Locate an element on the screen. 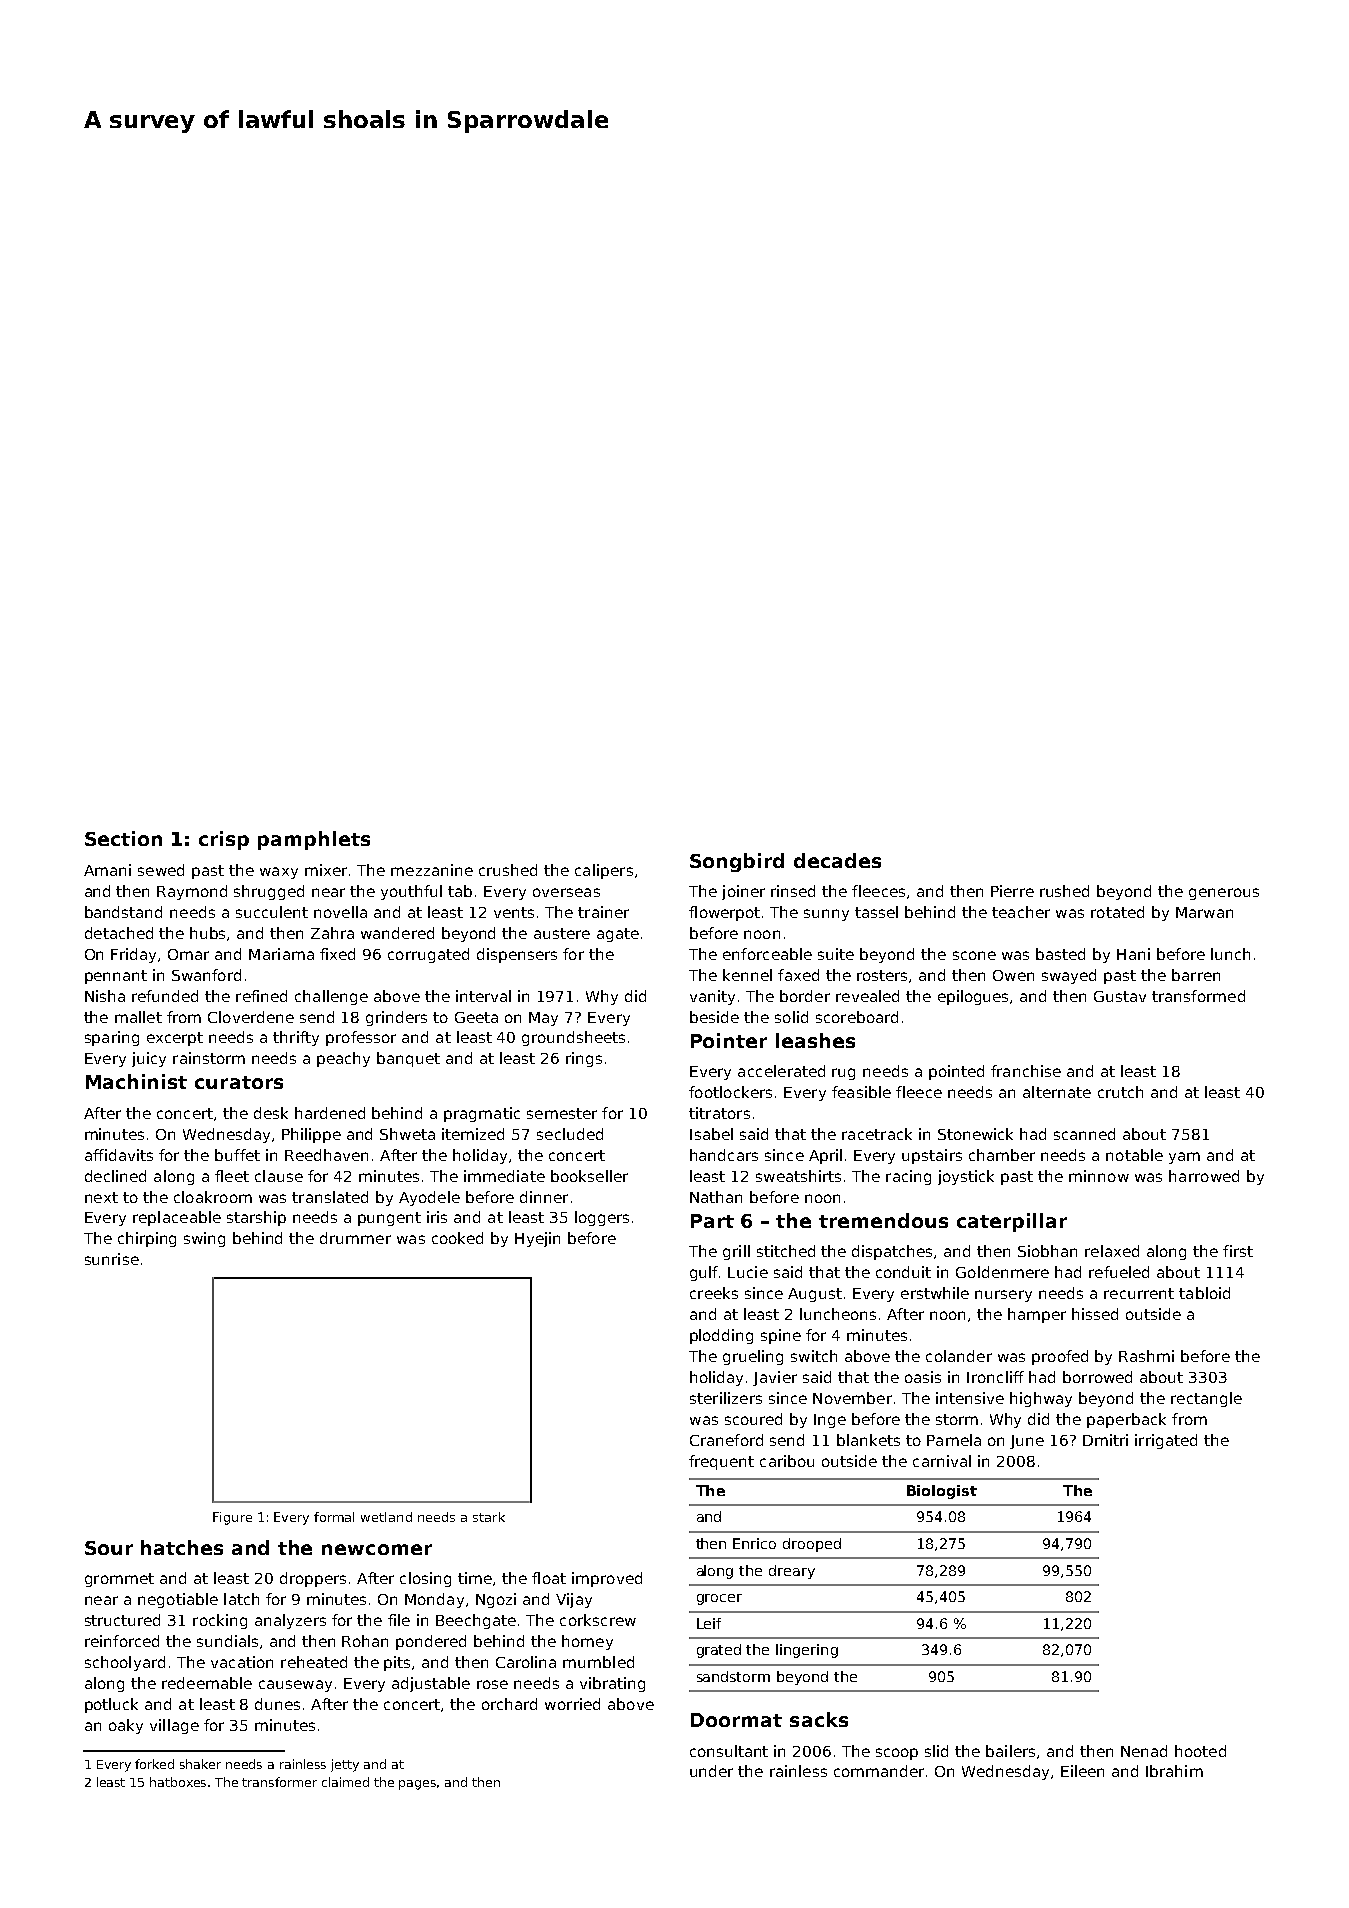 The image size is (1349, 1908). leashes is located at coordinates (815, 1040).
